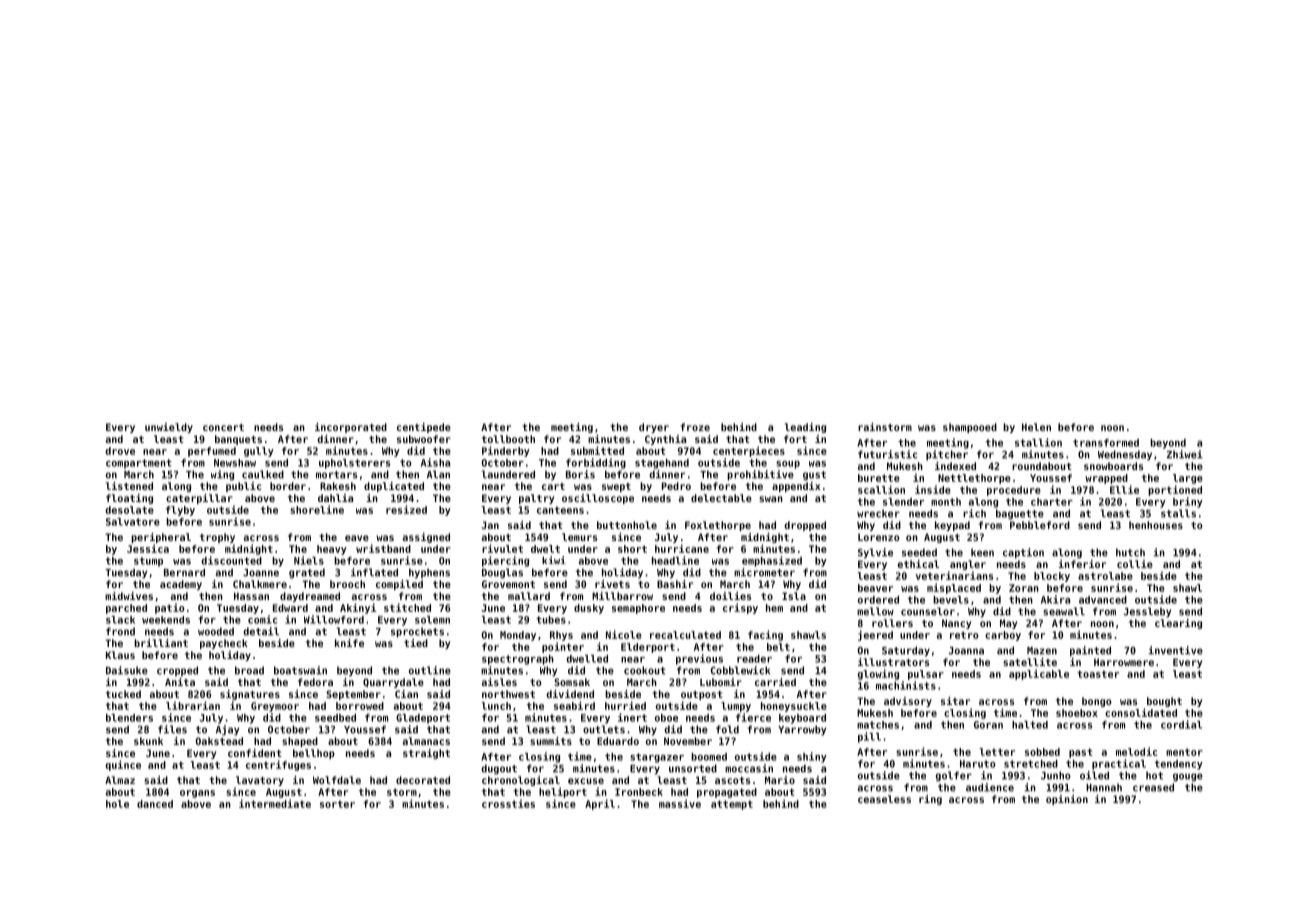 This screenshot has width=1308, height=924. What do you see at coordinates (262, 619) in the screenshot?
I see `comic` at bounding box center [262, 619].
